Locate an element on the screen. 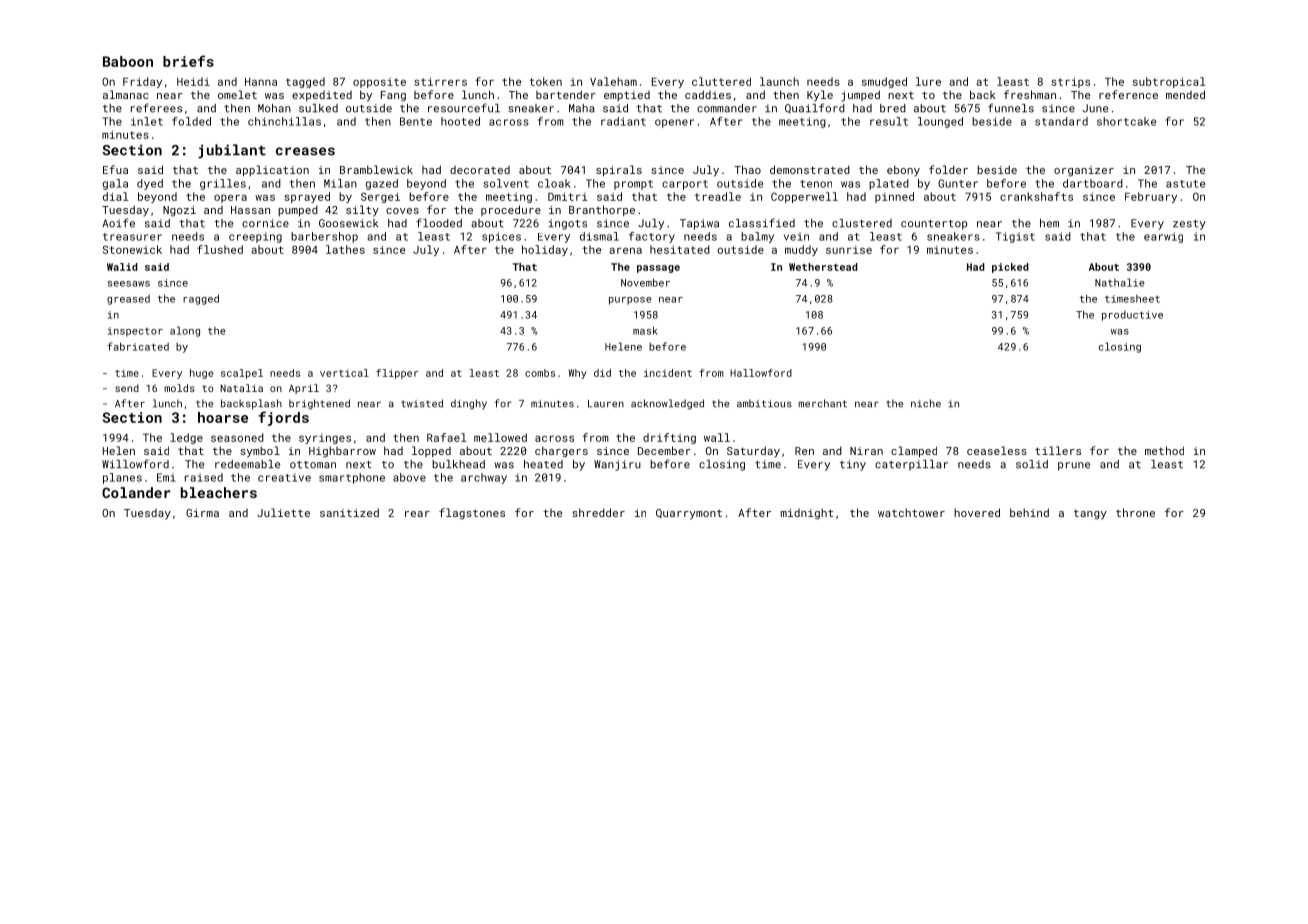 The height and width of the screenshot is (924, 1308). productive is located at coordinates (1132, 316).
